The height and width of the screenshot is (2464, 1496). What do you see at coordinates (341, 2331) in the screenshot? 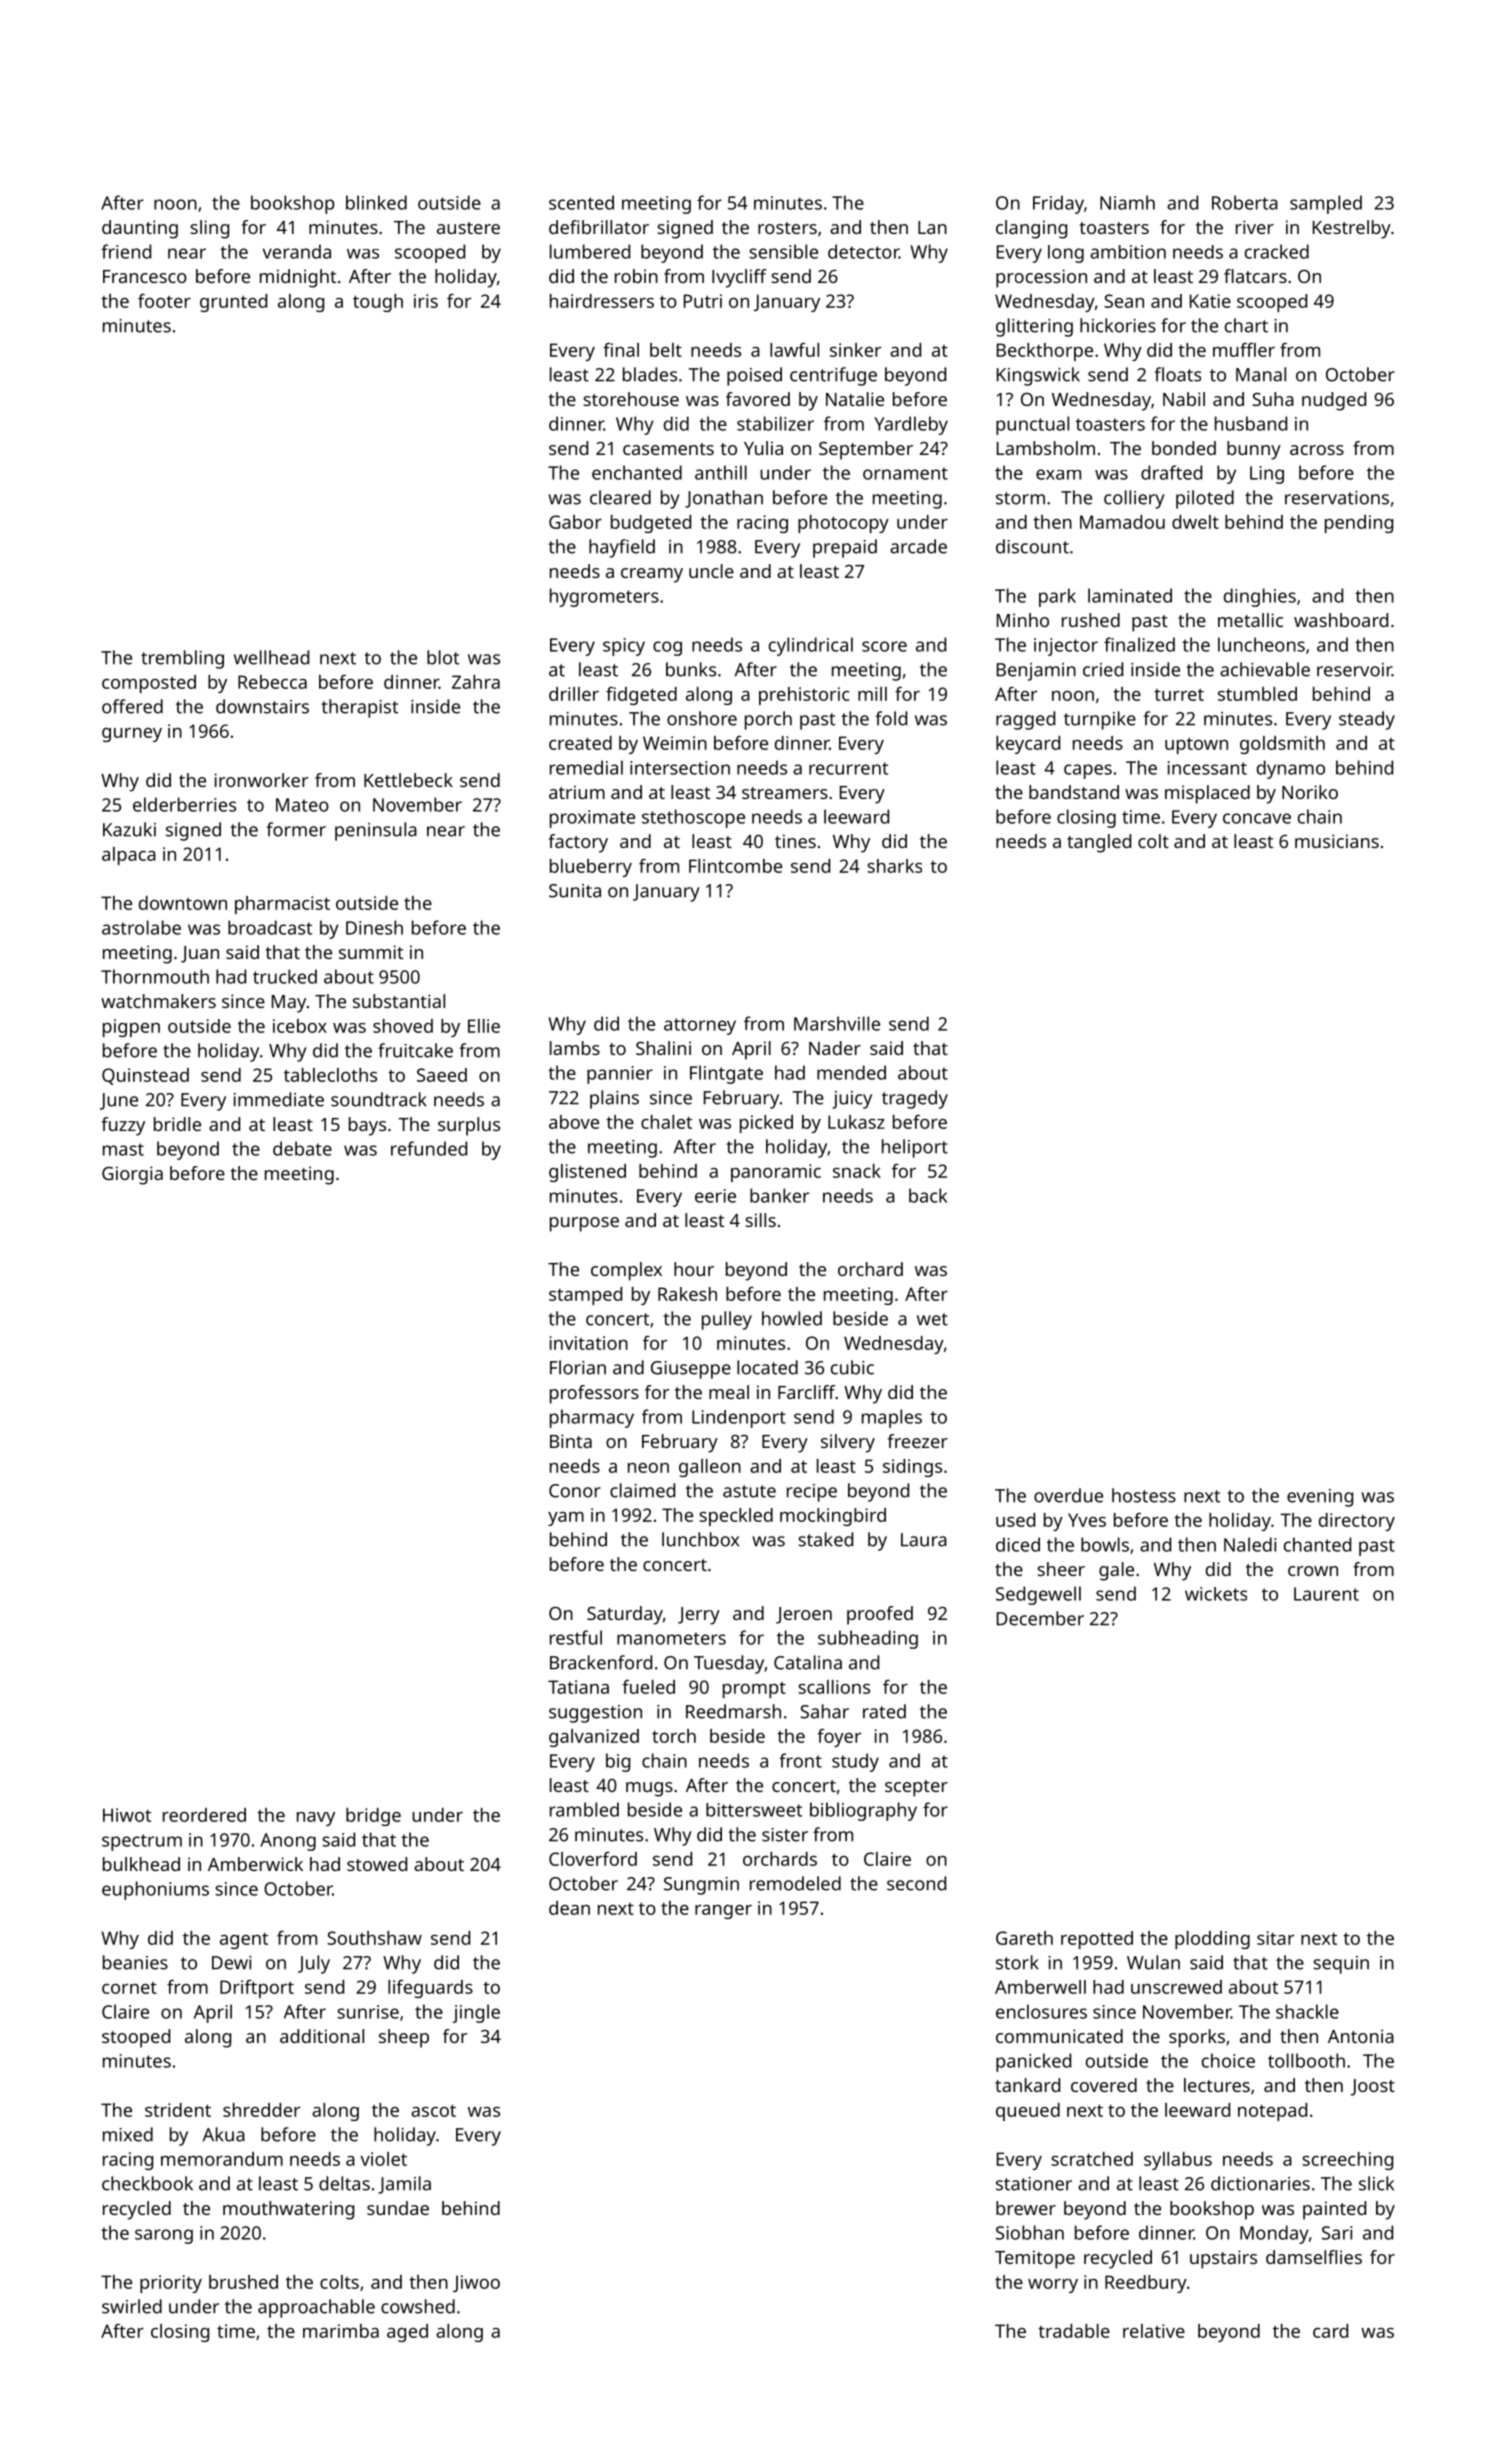
I see `marimba` at bounding box center [341, 2331].
